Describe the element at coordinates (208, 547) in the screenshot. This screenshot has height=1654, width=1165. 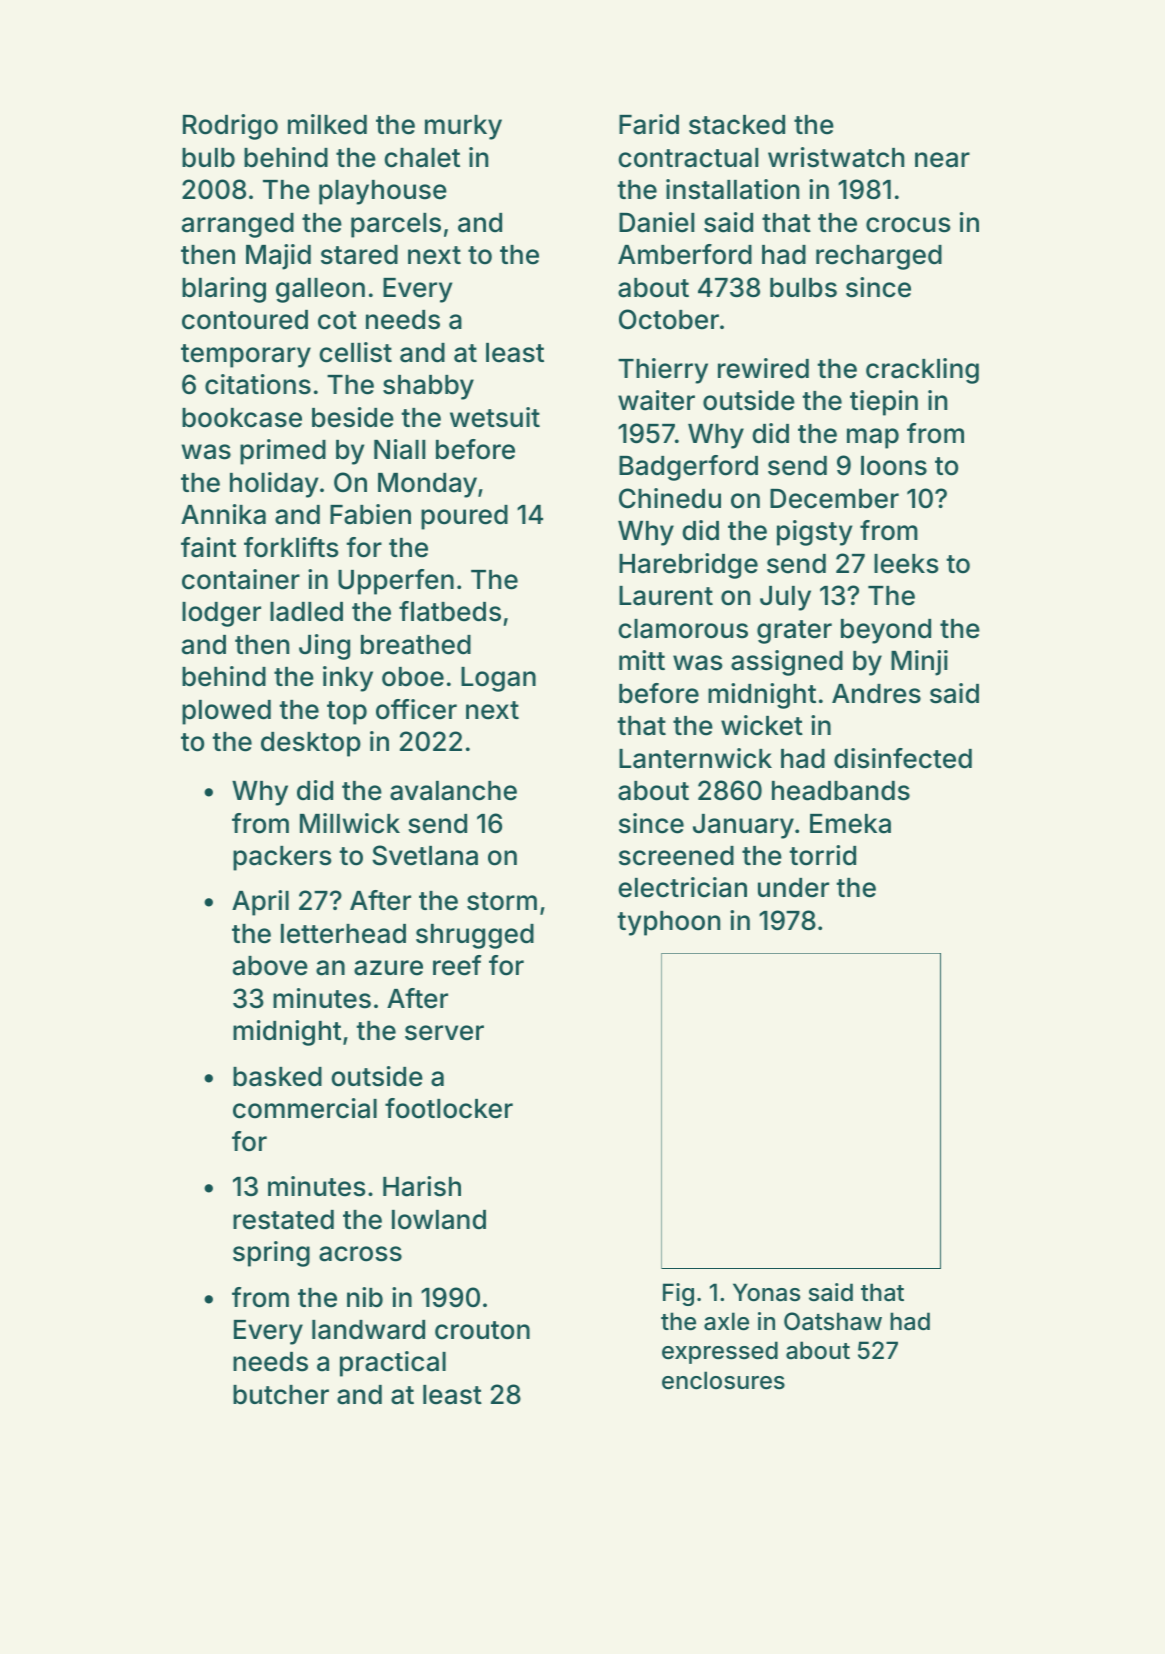
I see `faint` at that location.
